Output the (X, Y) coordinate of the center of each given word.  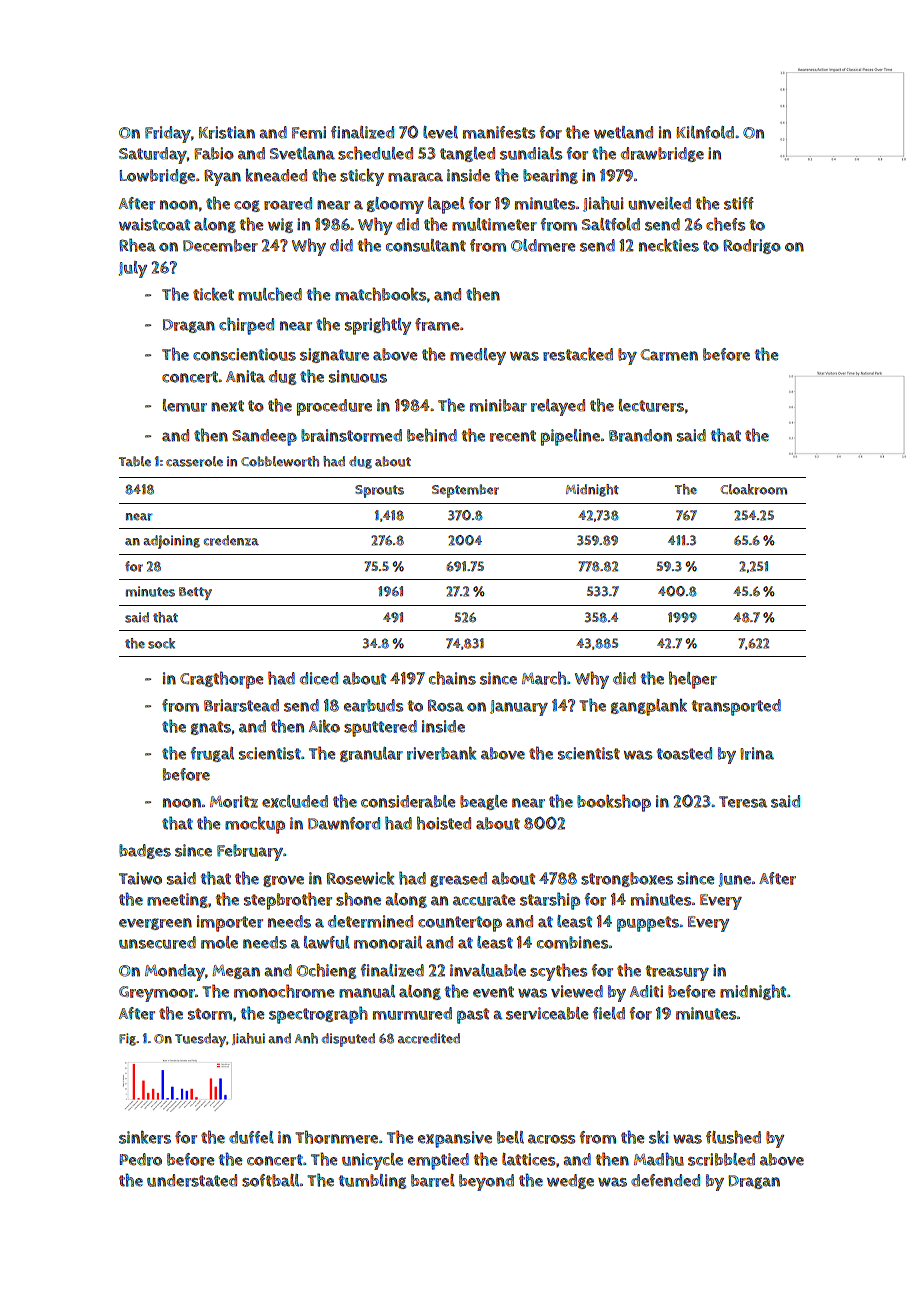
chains (452, 678)
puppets (648, 924)
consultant (426, 245)
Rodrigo (752, 246)
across (551, 1139)
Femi (309, 132)
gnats (211, 728)
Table (135, 461)
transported (736, 707)
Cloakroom (754, 489)
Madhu (659, 1159)
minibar (498, 405)
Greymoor (157, 994)
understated (192, 1180)
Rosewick (361, 878)
